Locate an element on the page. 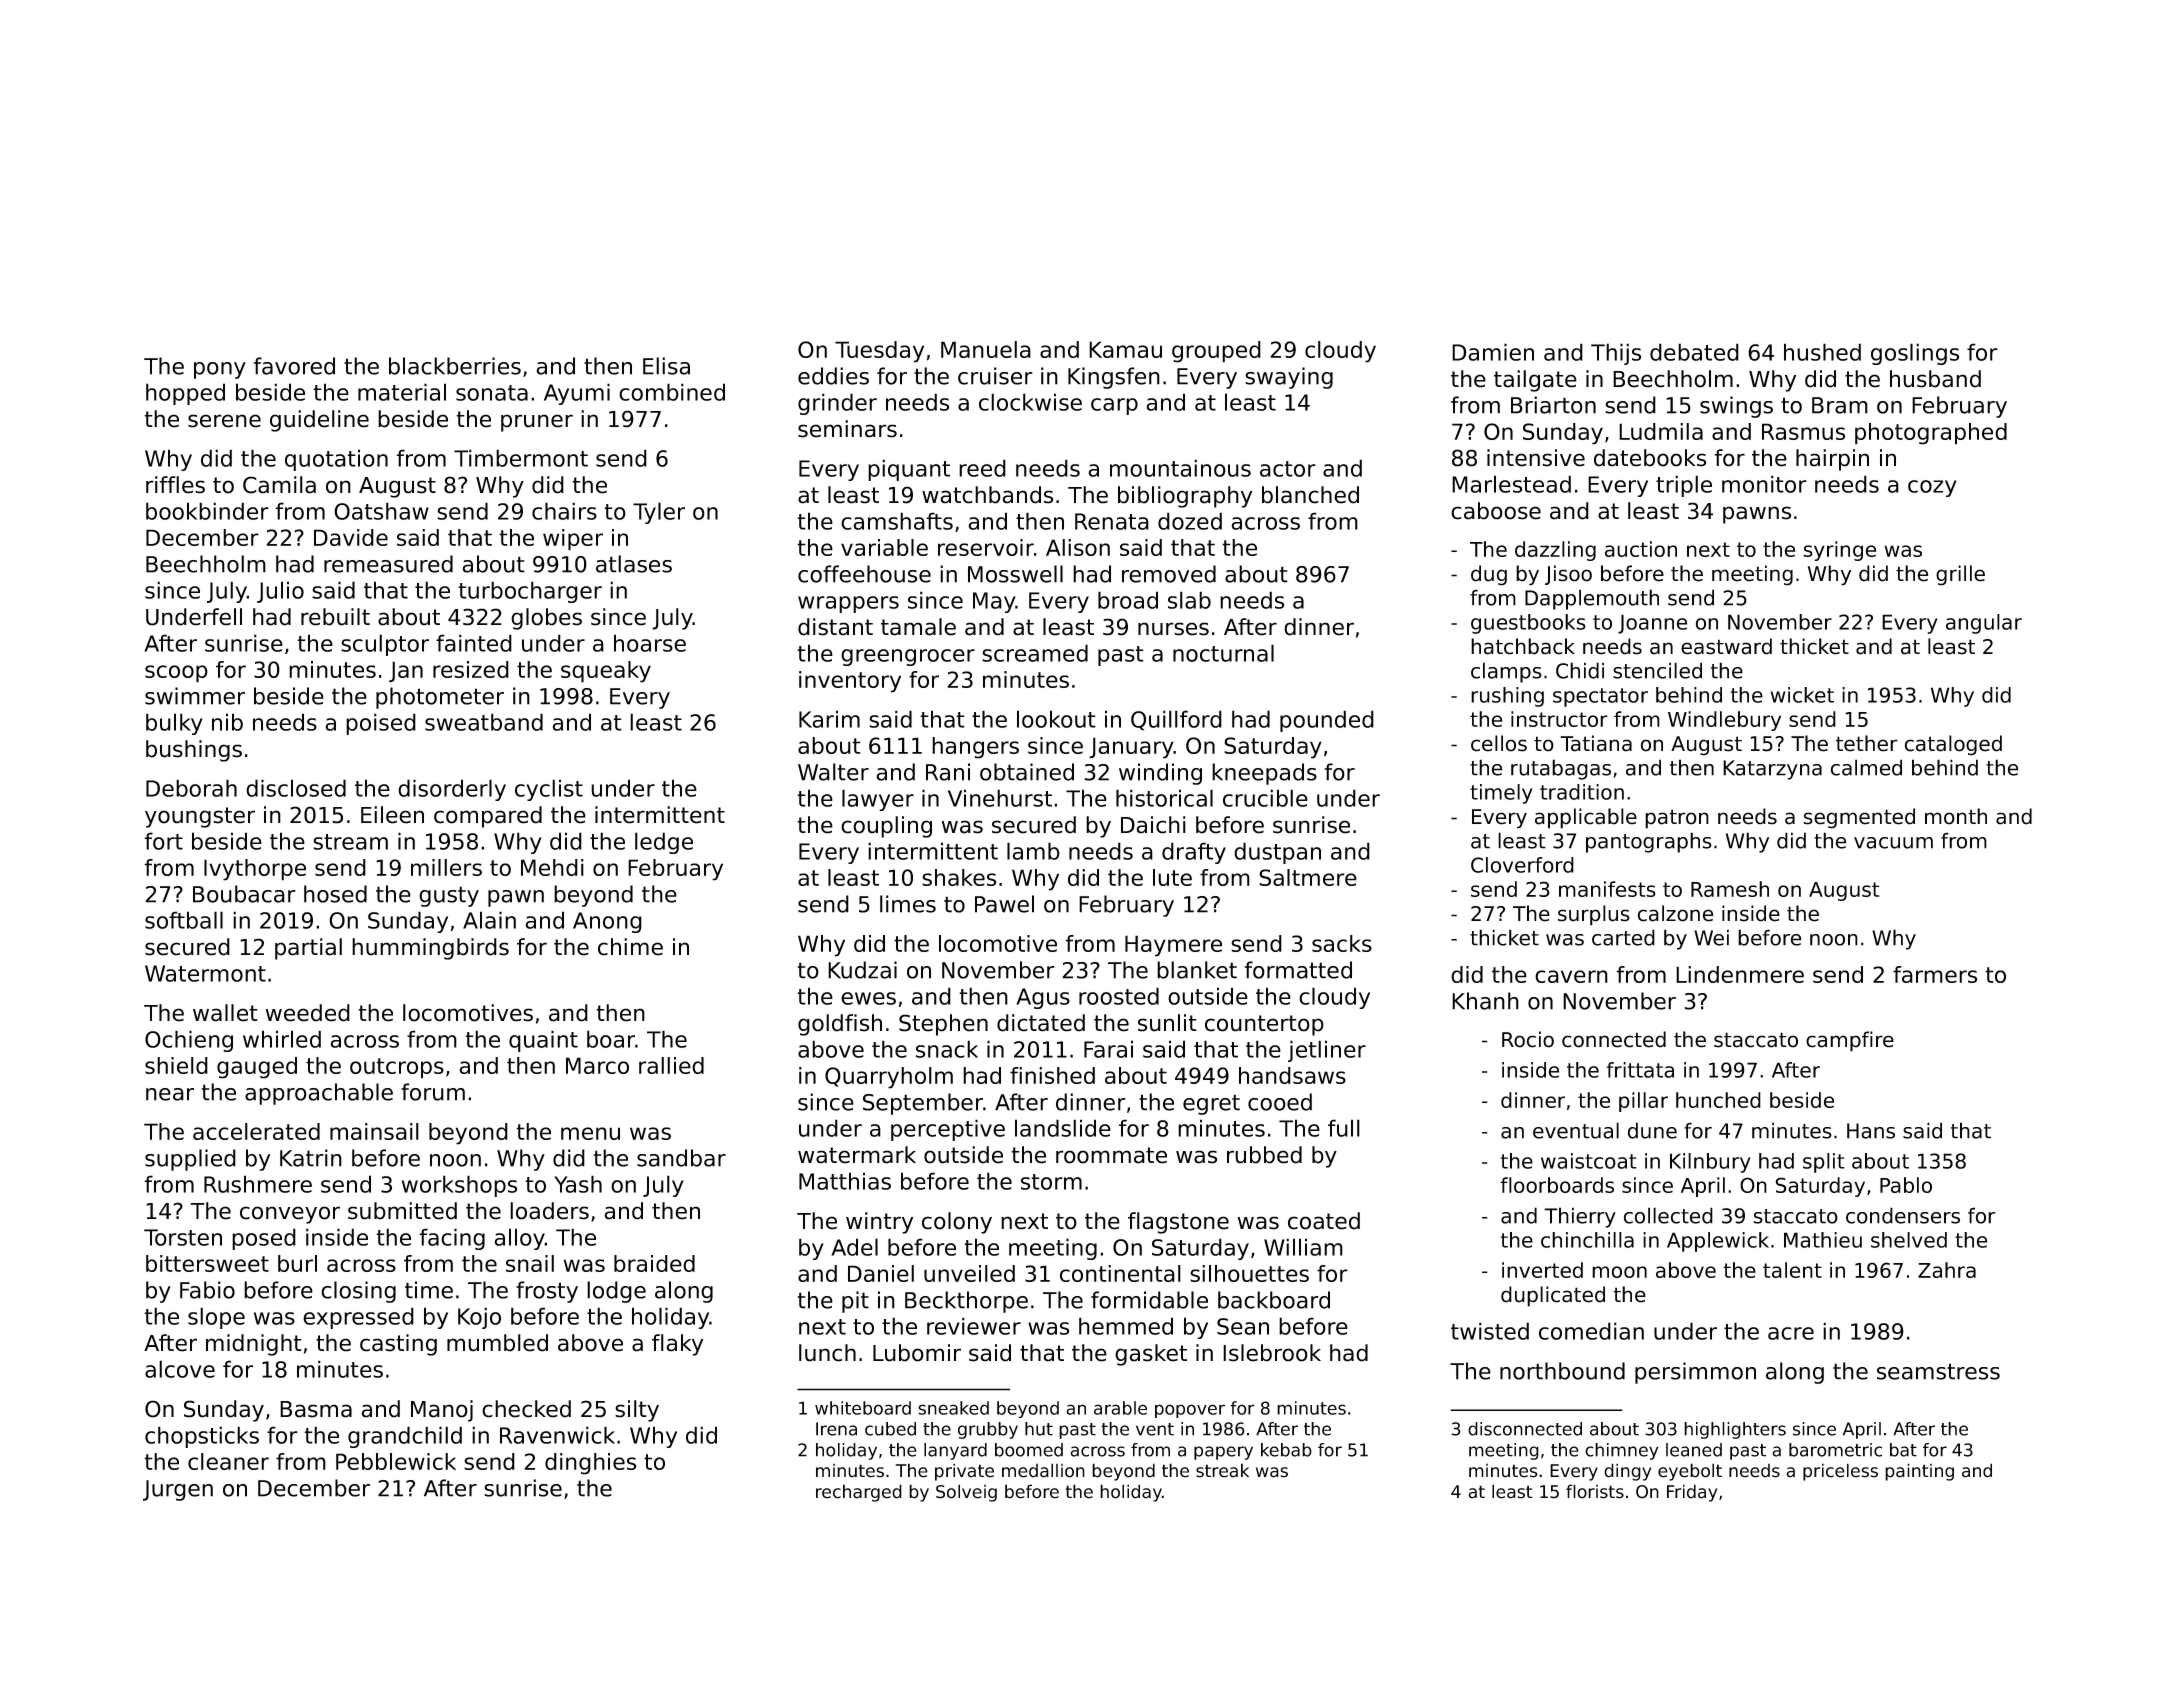  guideline is located at coordinates (319, 421).
